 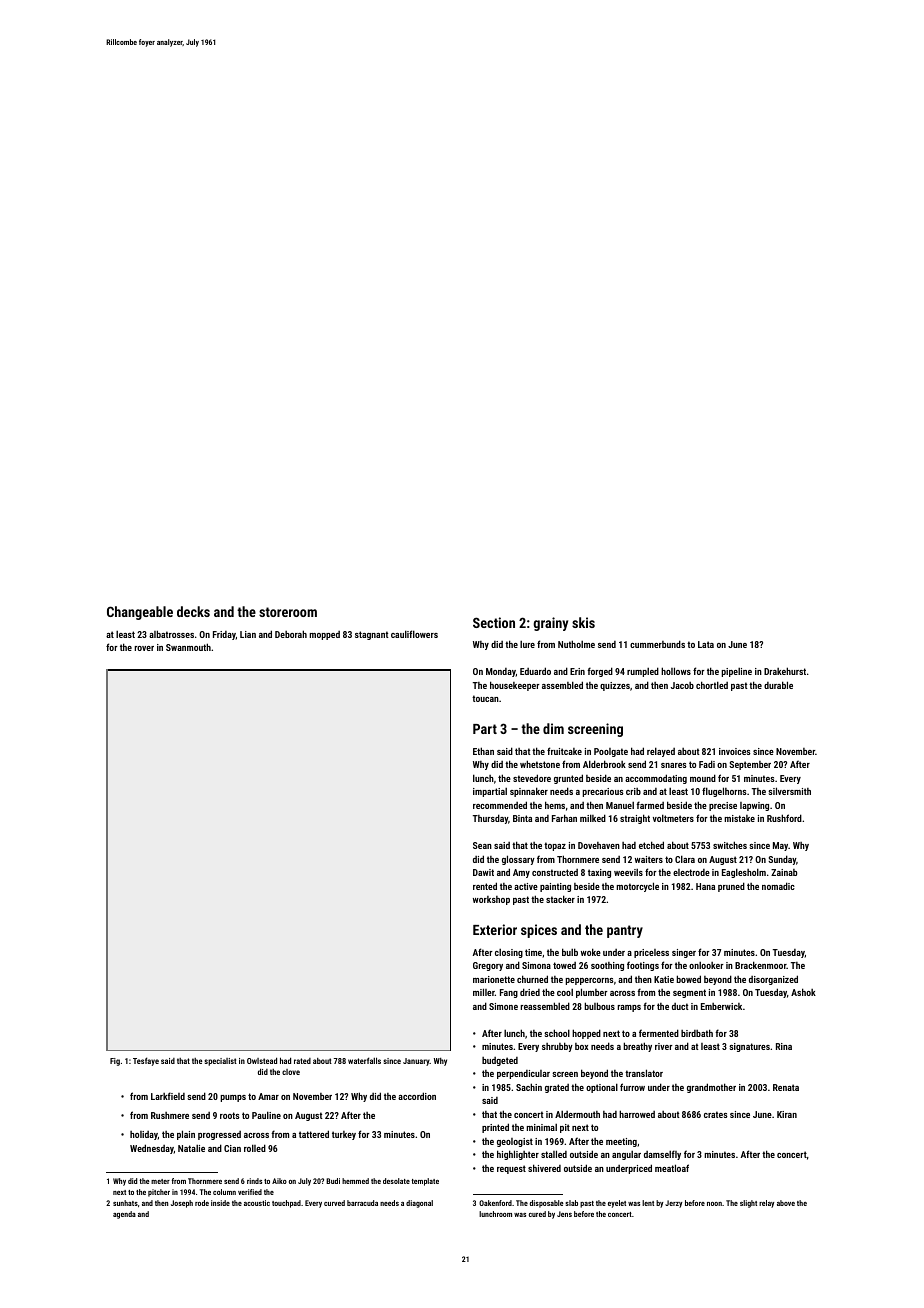 What do you see at coordinates (364, 1060) in the page?
I see `waterfalls` at bounding box center [364, 1060].
